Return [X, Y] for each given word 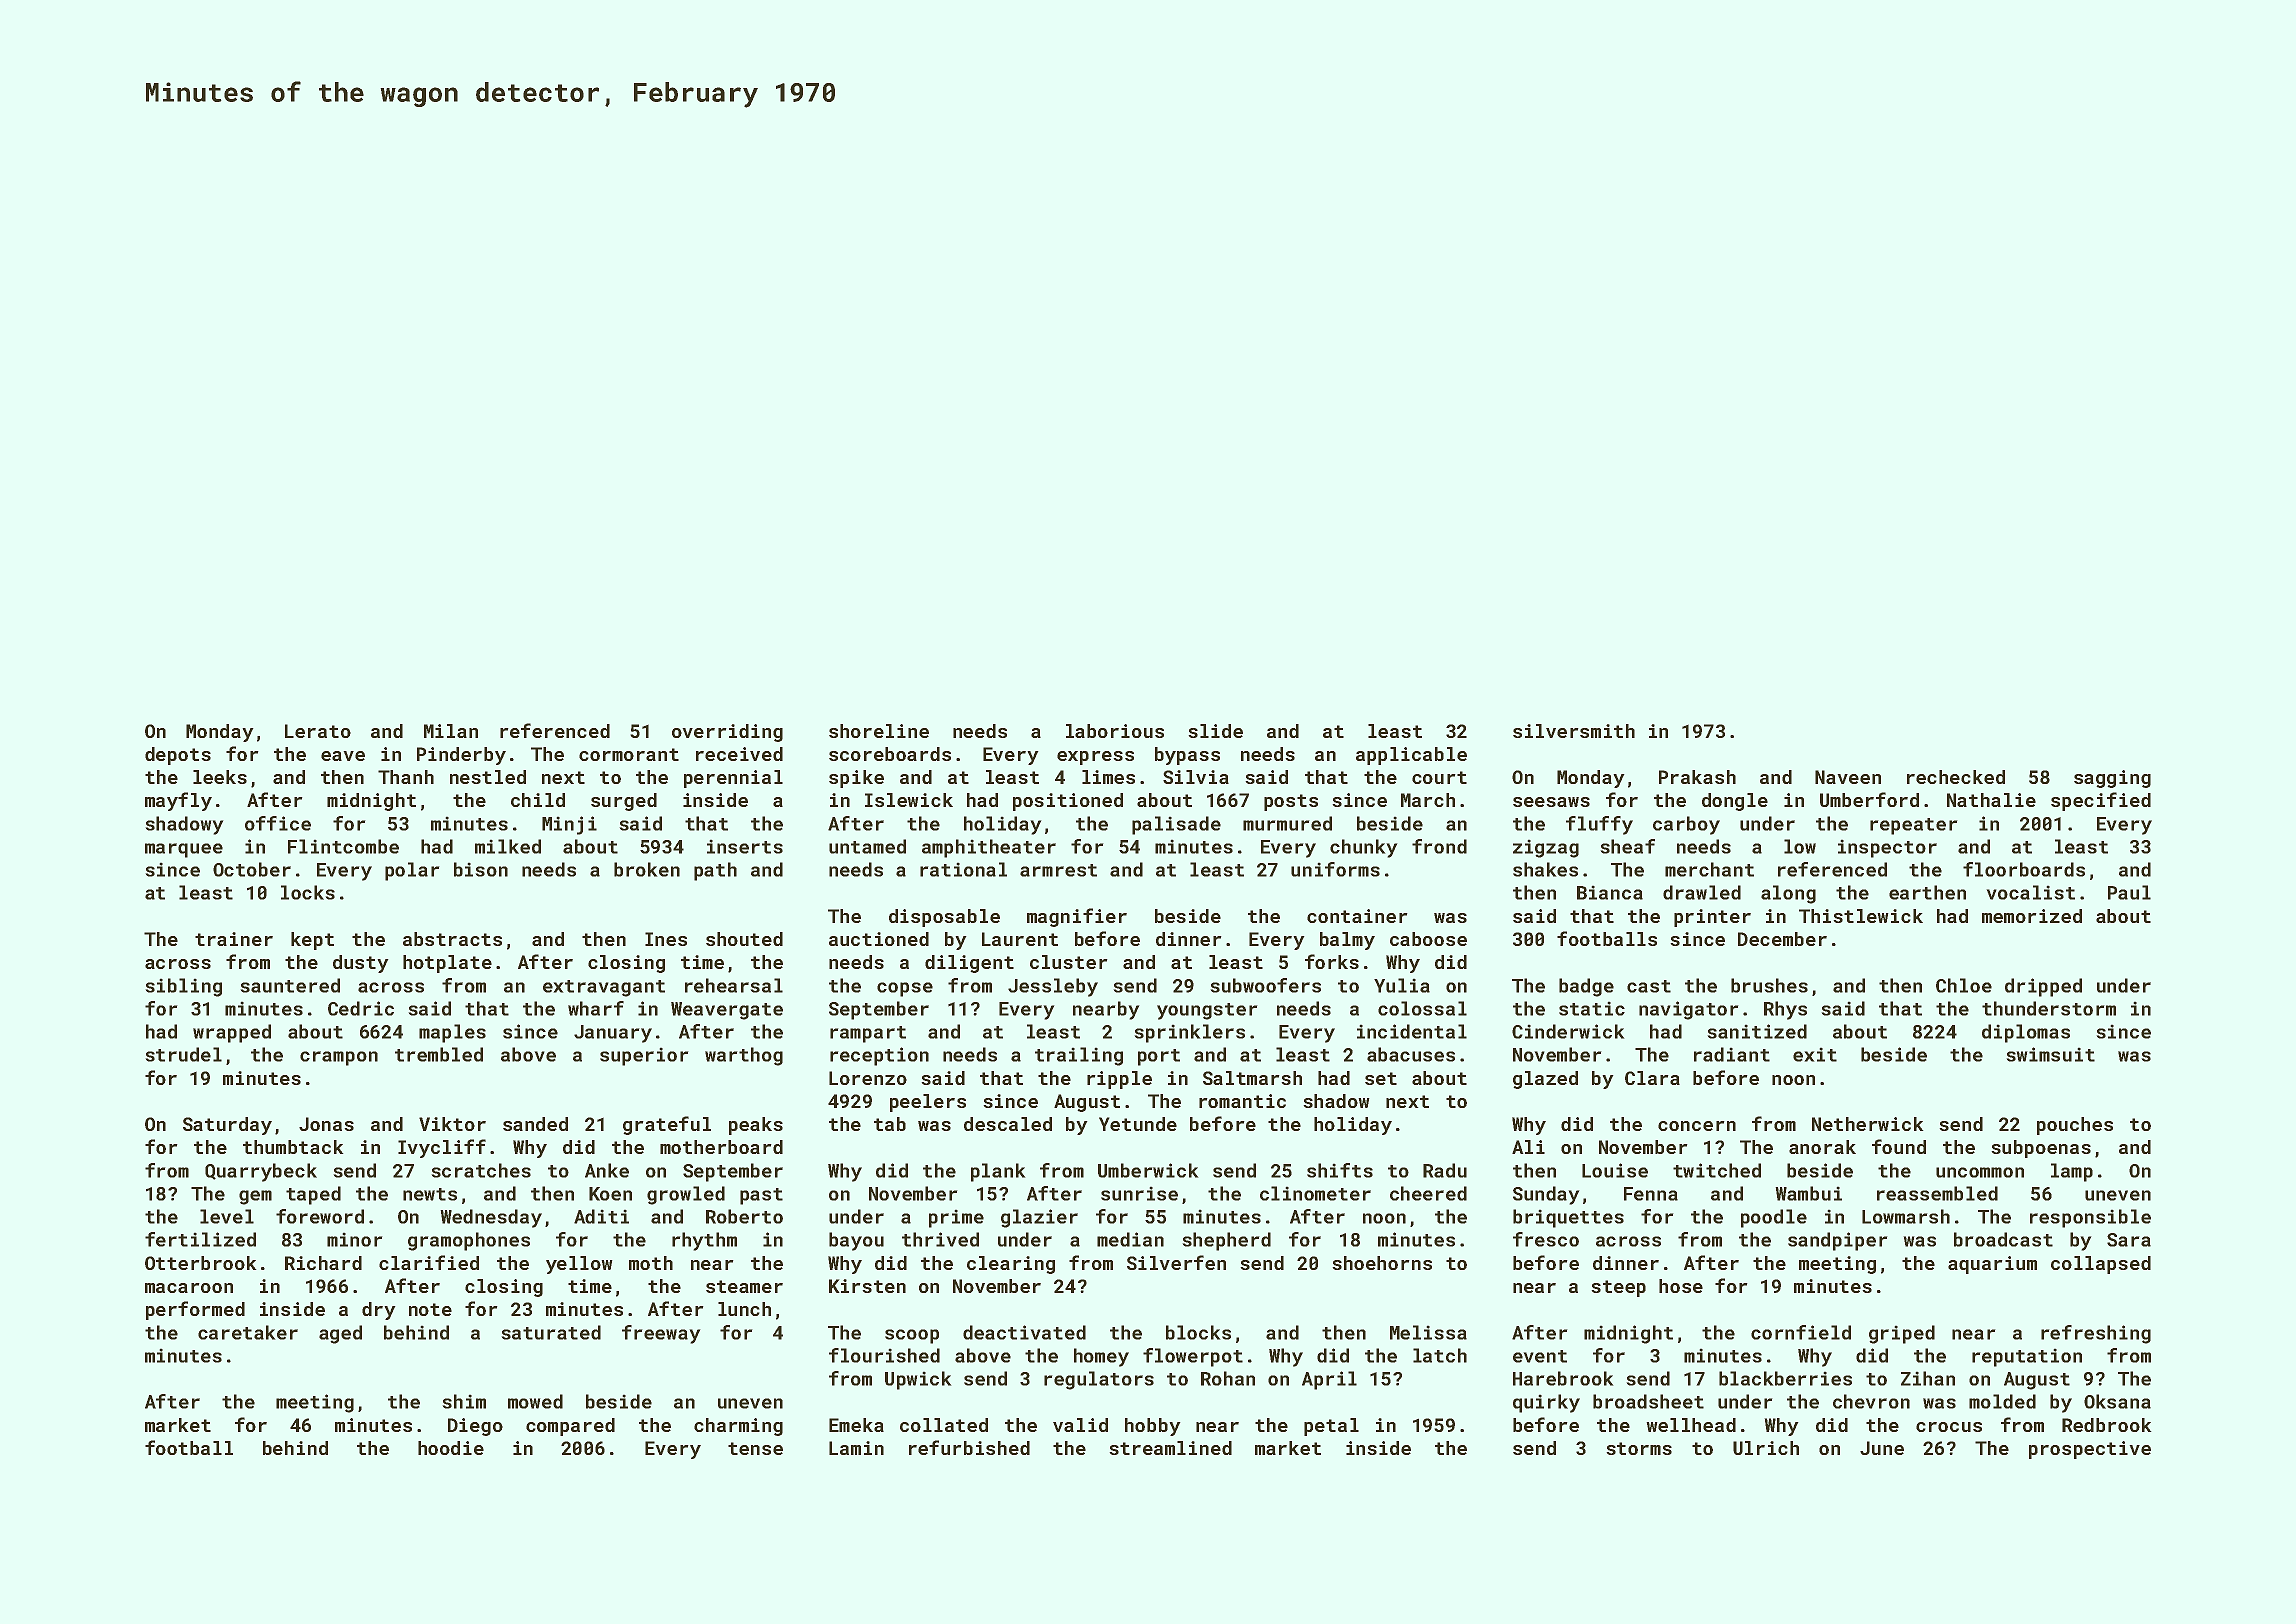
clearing [1011, 1265]
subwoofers [1265, 985]
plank [998, 1172]
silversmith [1574, 731]
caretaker [248, 1332]
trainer [234, 939]
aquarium [1992, 1265]
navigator [1689, 1010]
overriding [727, 733]
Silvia [1196, 777]
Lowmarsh [1906, 1216]
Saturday [227, 1126]
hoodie [451, 1448]
